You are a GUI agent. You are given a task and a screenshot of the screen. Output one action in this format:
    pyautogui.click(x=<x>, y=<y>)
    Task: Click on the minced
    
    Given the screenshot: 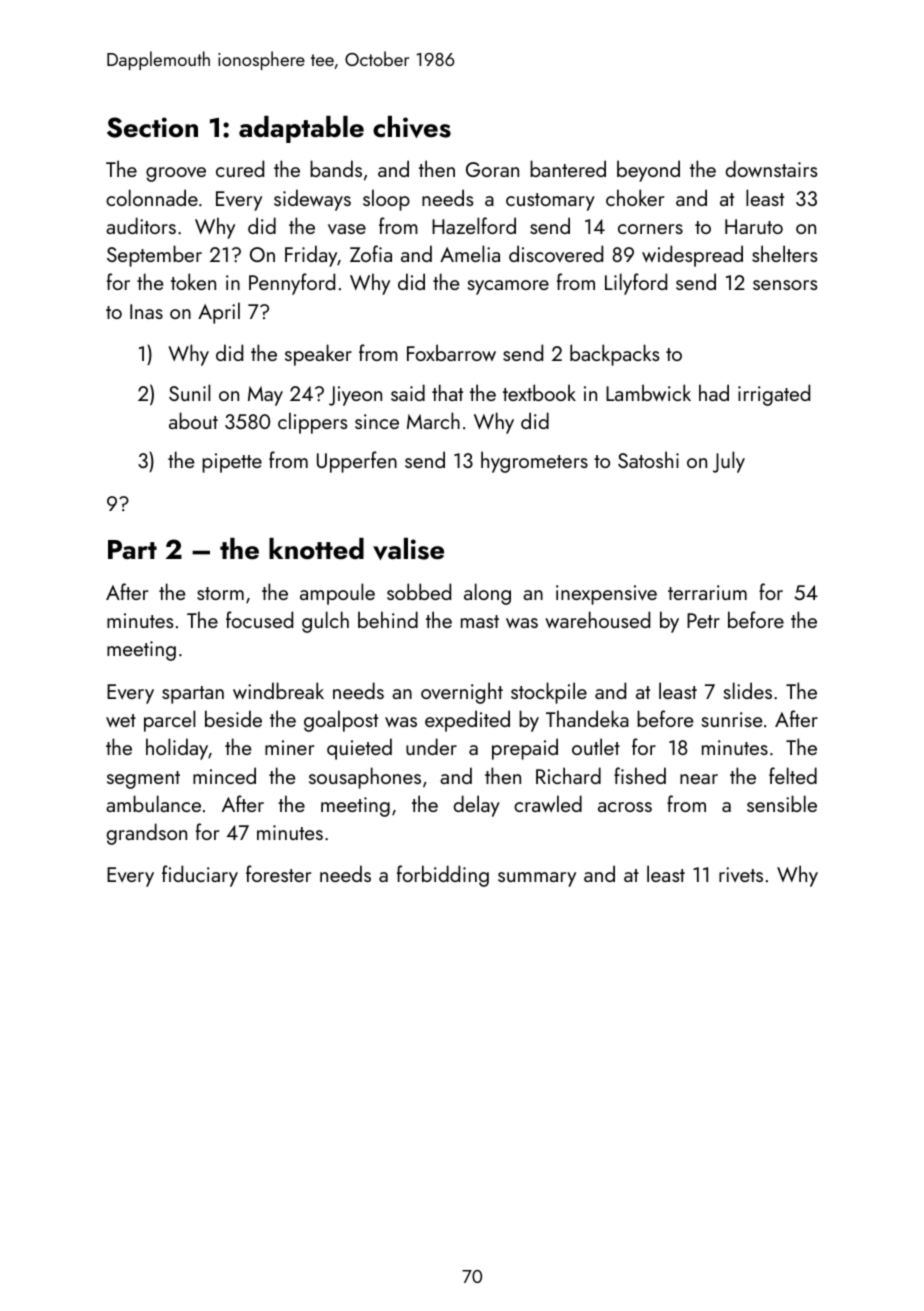 What is the action you would take?
    pyautogui.click(x=224, y=775)
